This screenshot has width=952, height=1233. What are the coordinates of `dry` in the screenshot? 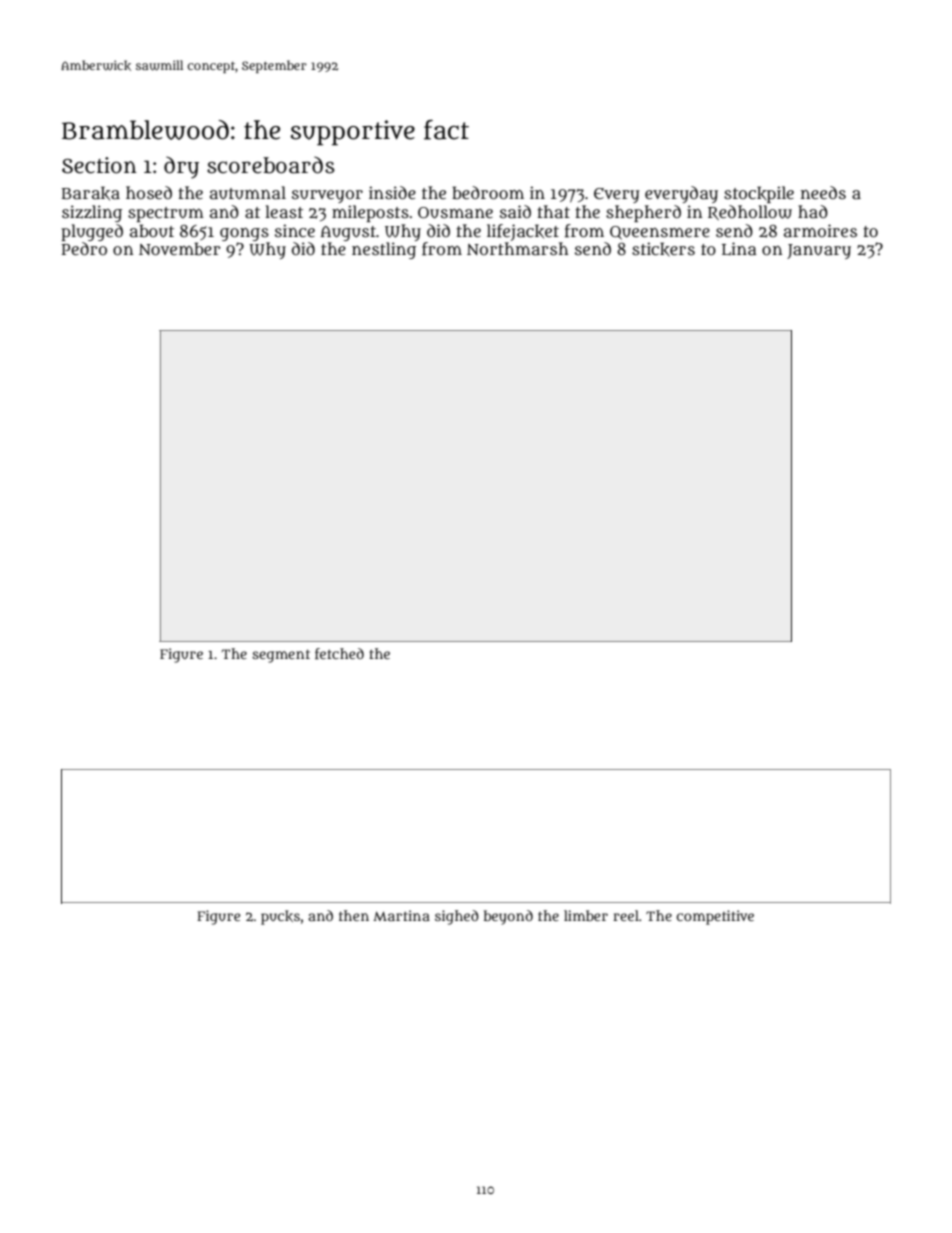 It's located at (181, 167).
